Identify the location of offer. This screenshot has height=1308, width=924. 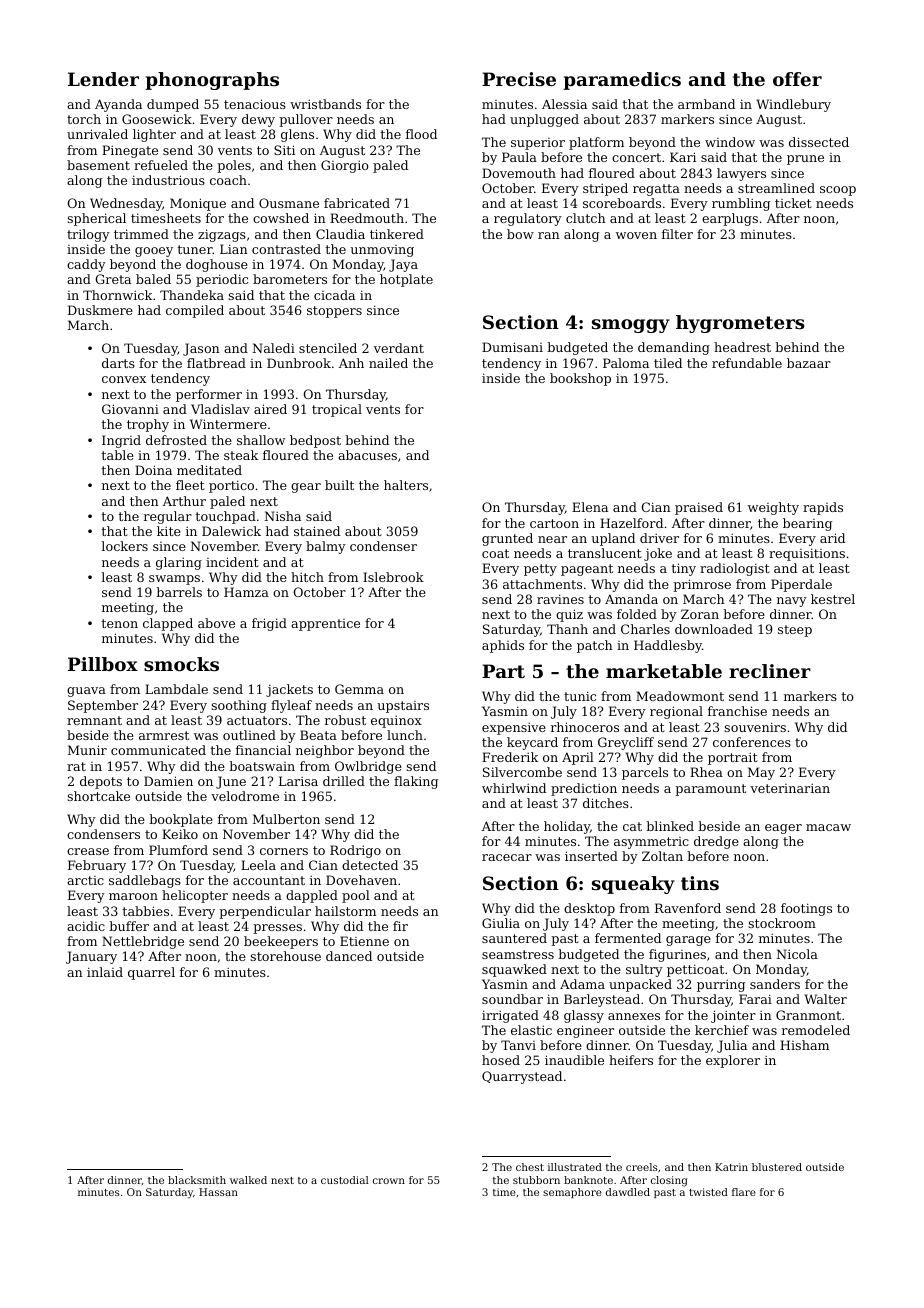
(797, 79).
